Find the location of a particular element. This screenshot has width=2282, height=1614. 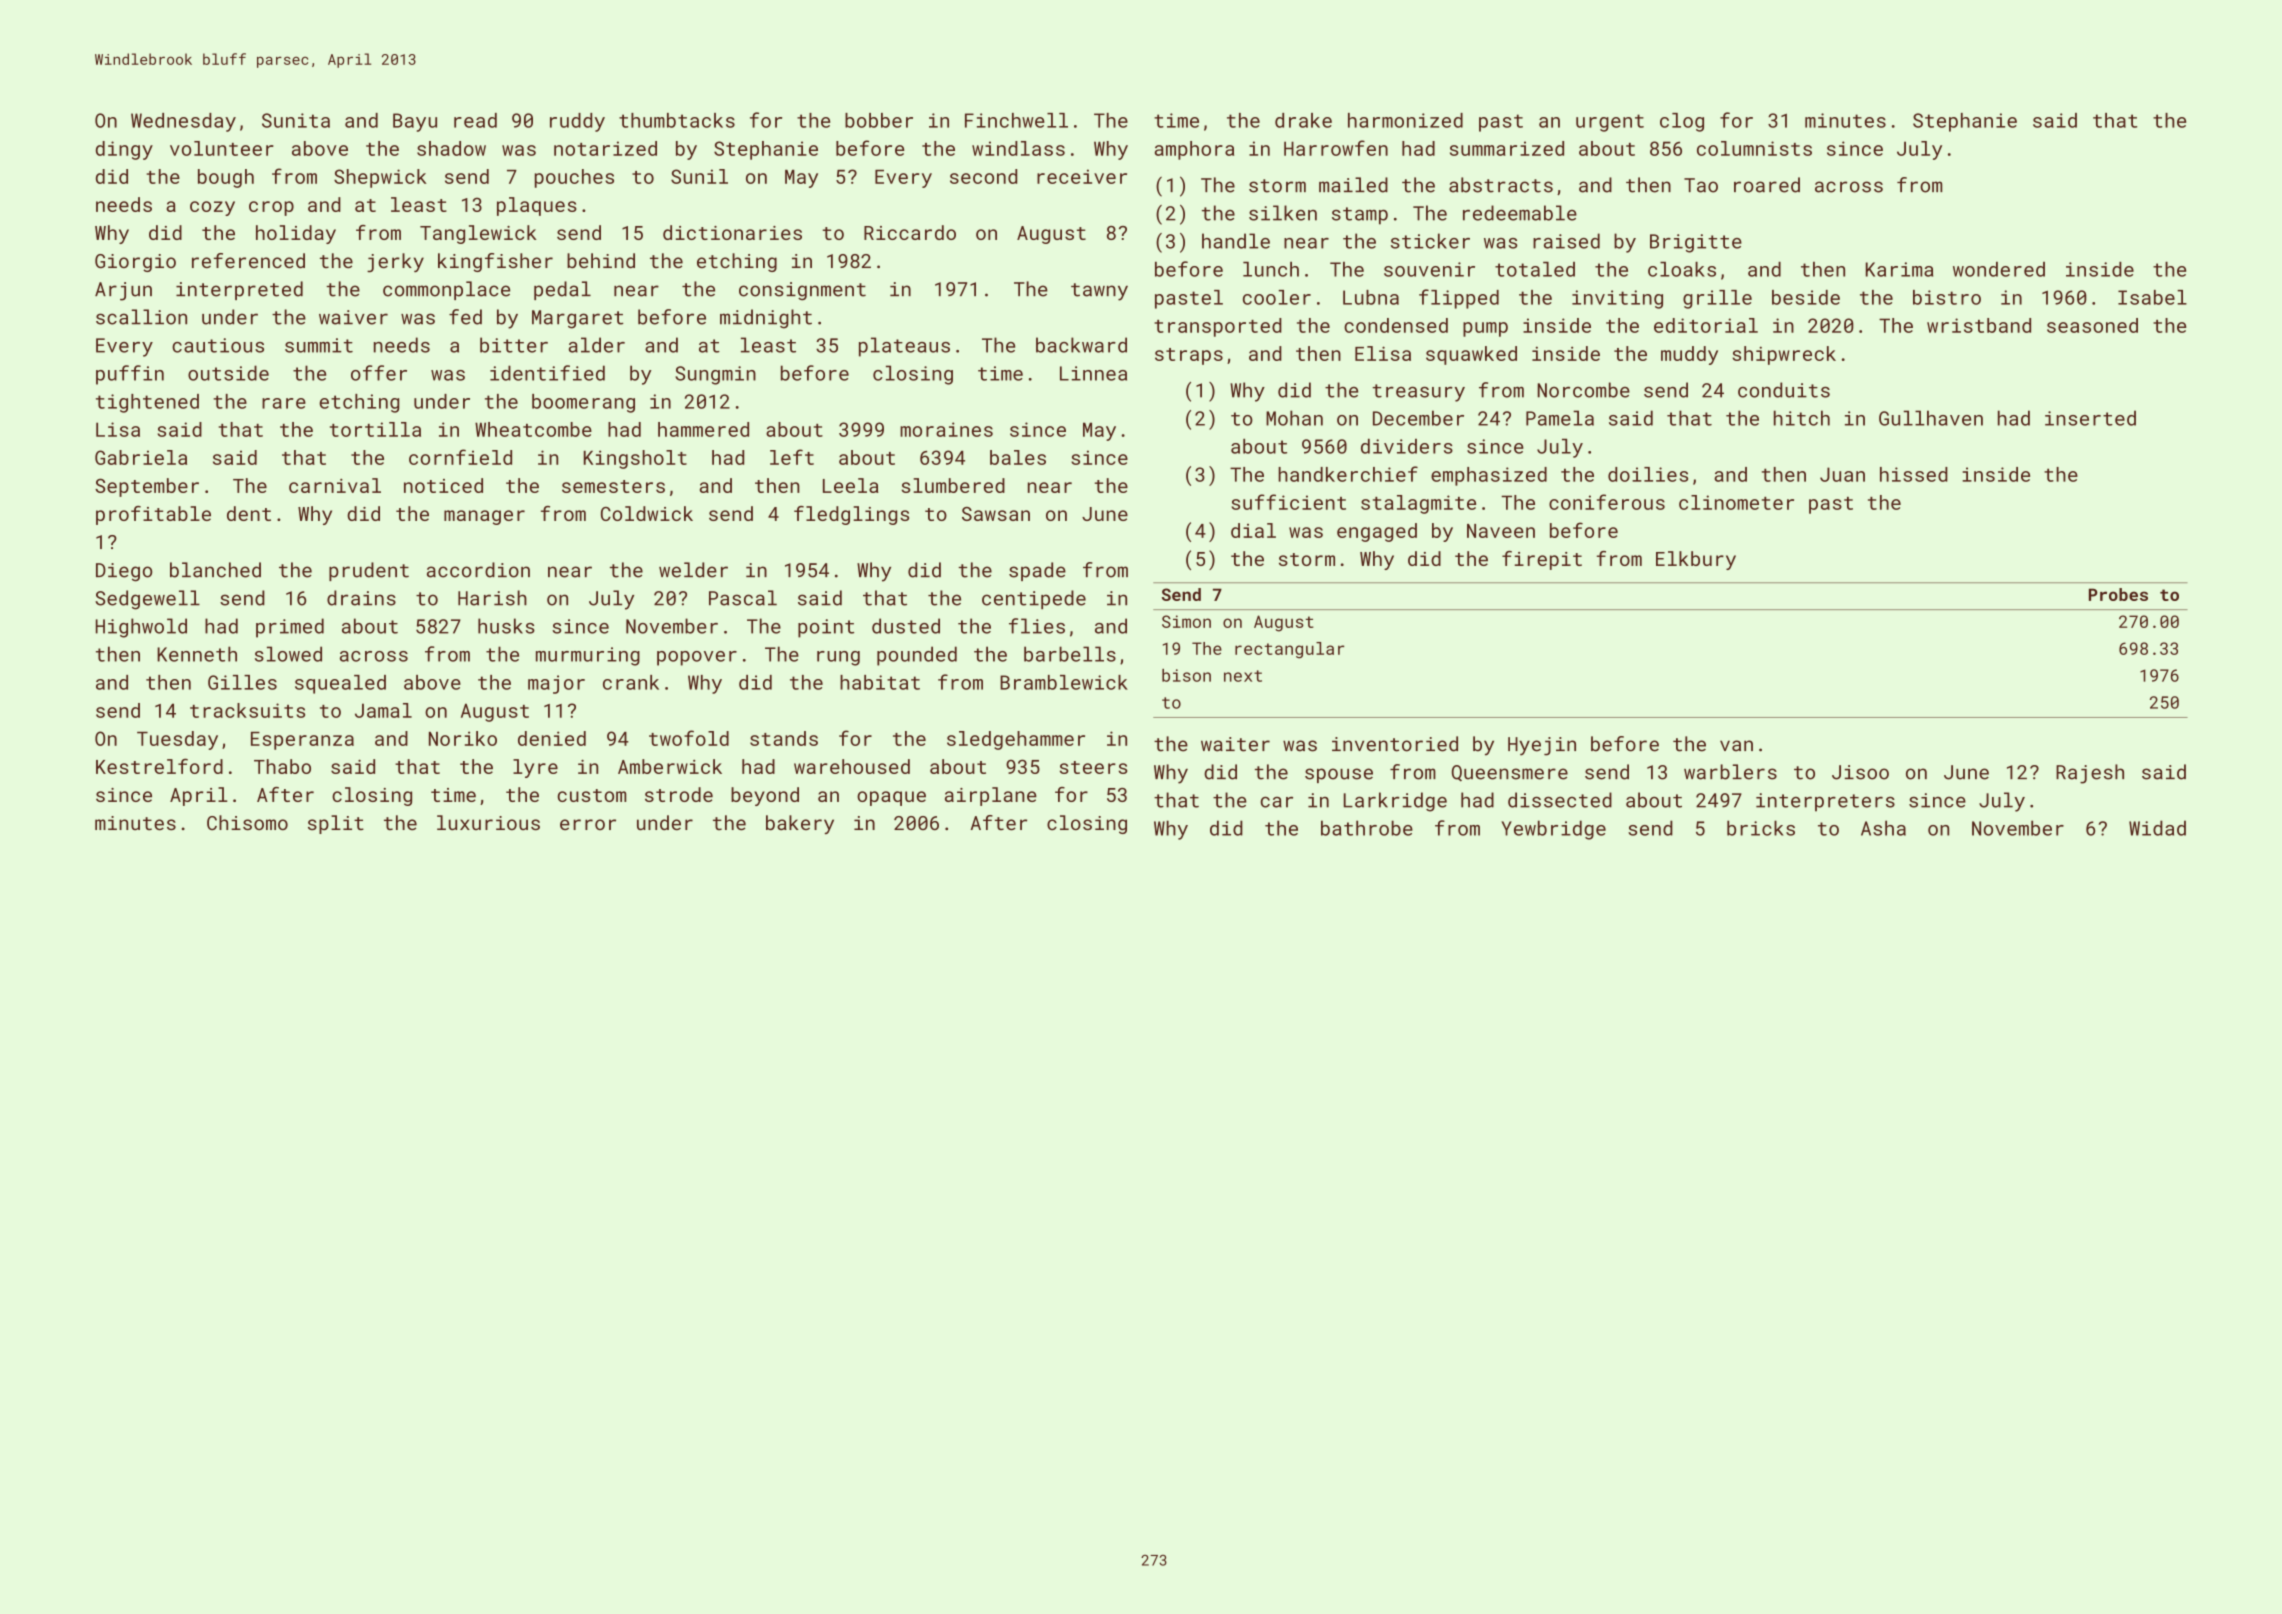

manager is located at coordinates (484, 517).
